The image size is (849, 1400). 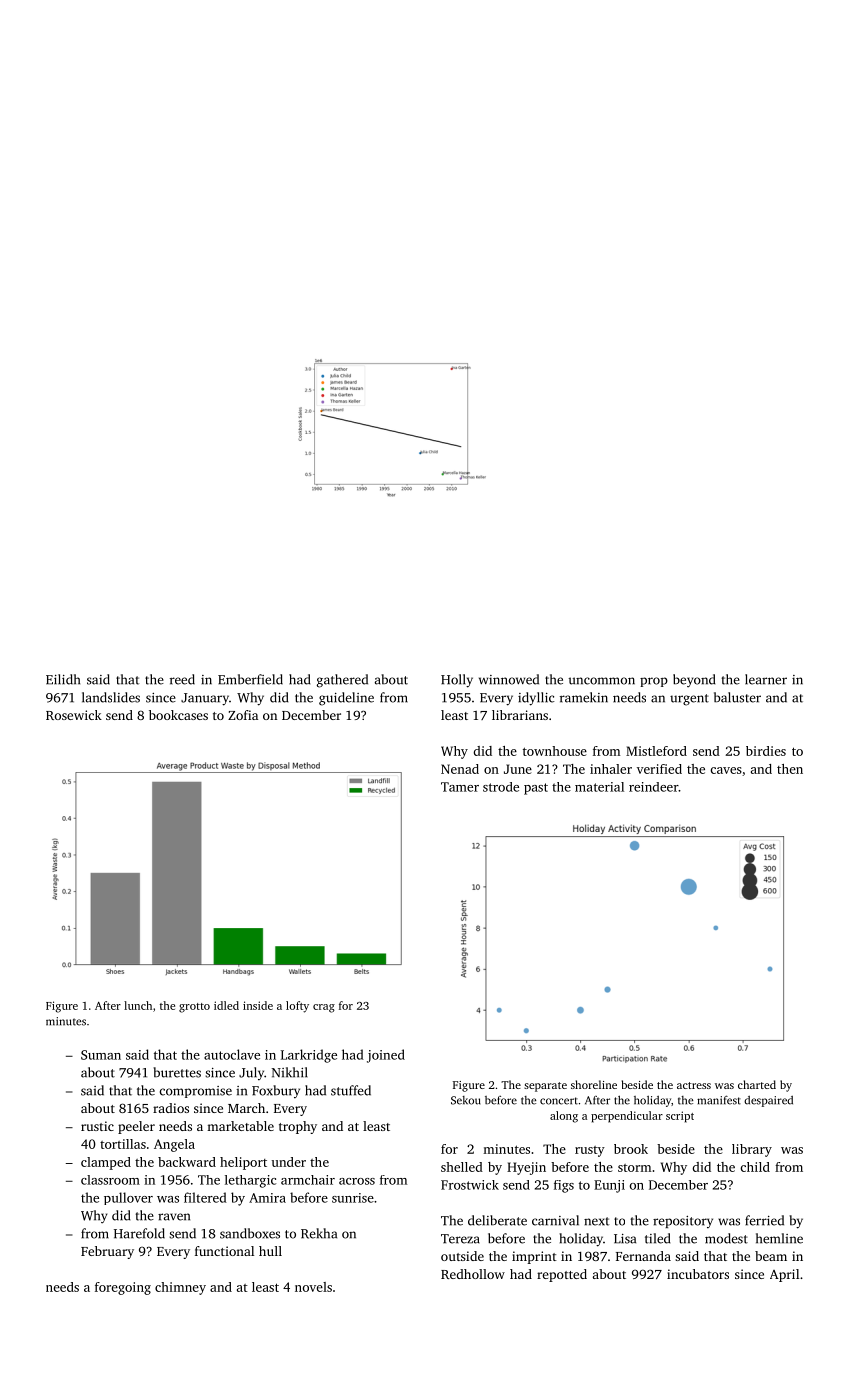 What do you see at coordinates (123, 1288) in the image?
I see `foregoing` at bounding box center [123, 1288].
